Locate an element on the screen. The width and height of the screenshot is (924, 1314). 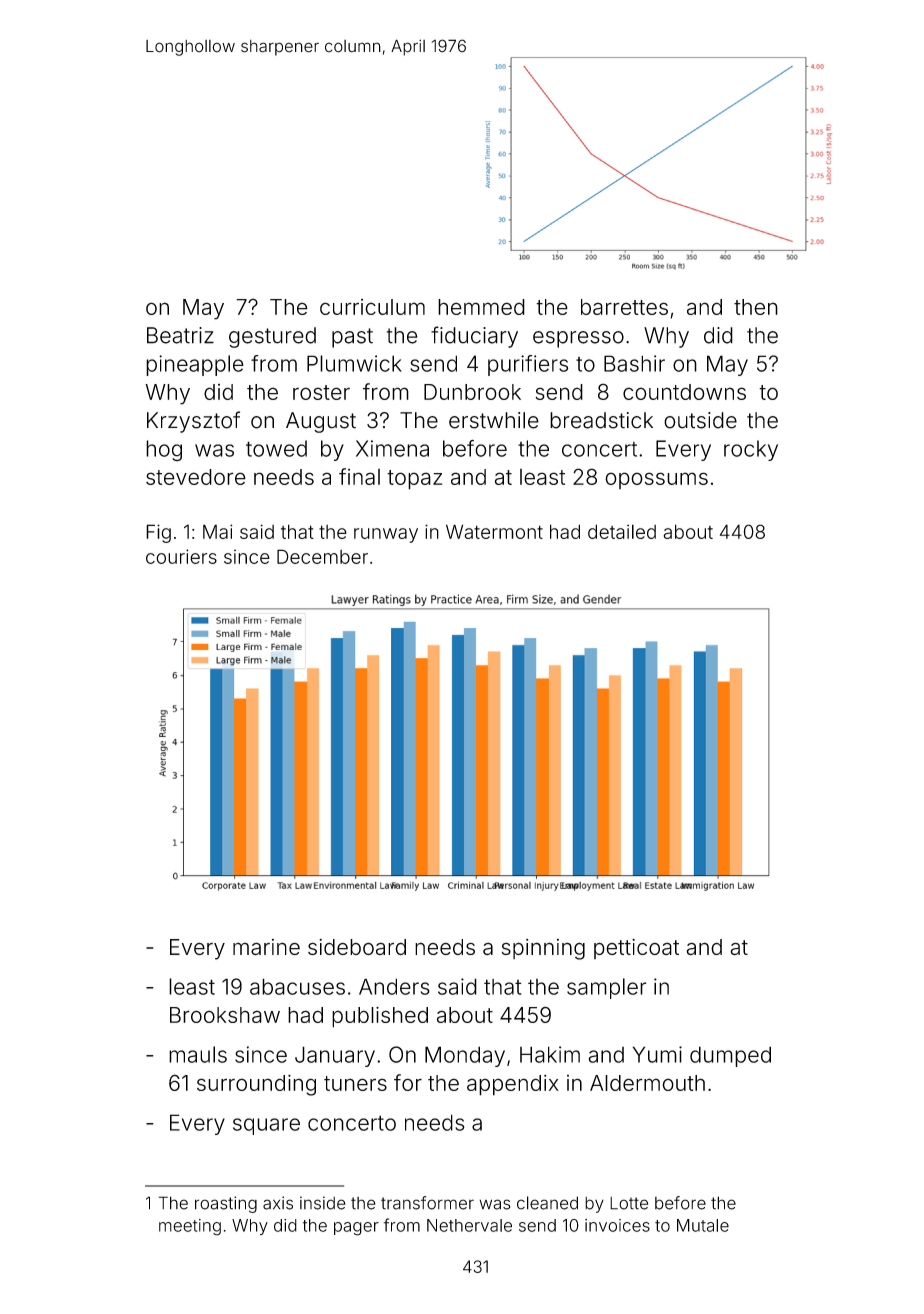
curriculum is located at coordinates (372, 307).
